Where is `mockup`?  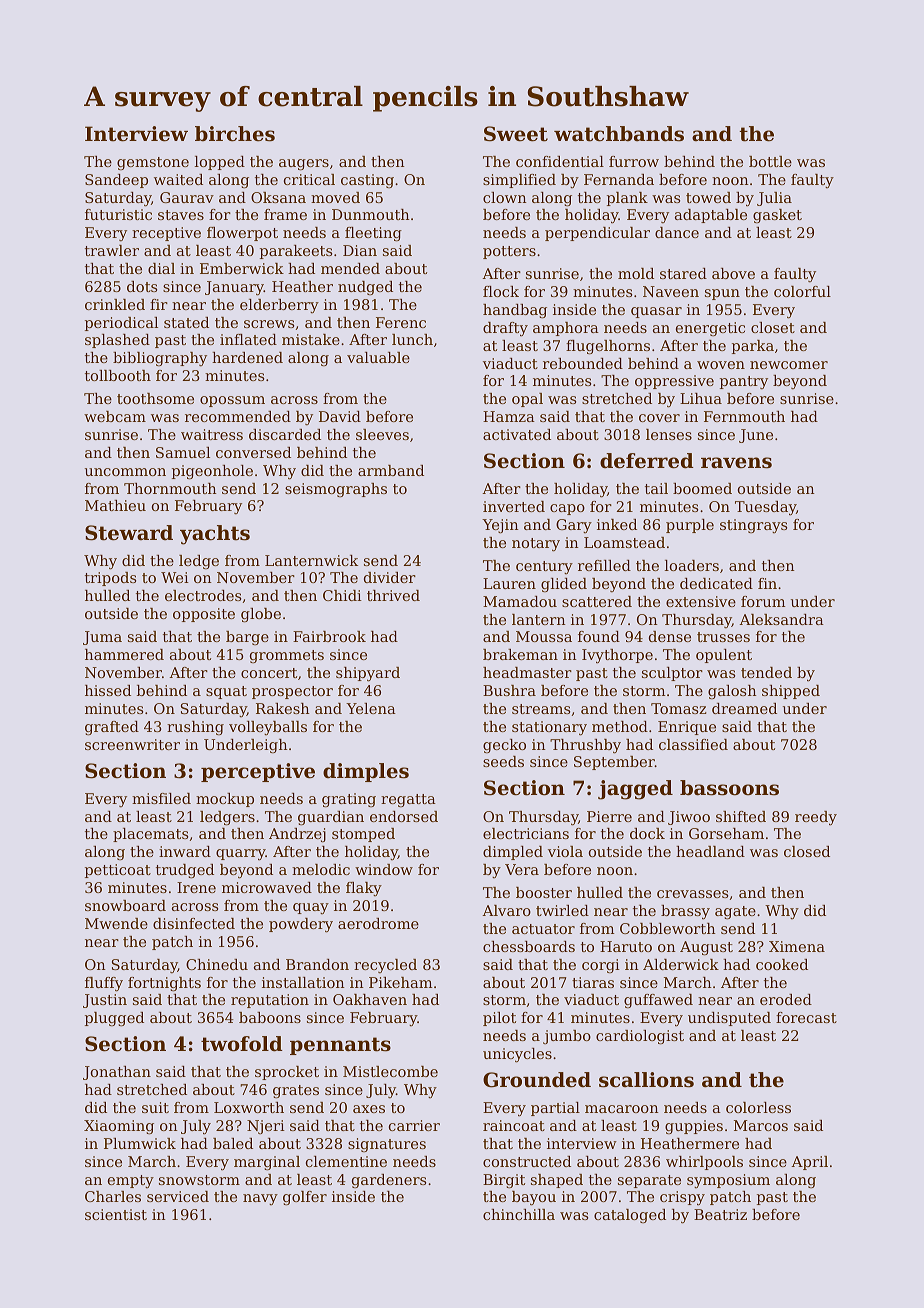
mockup is located at coordinates (225, 800).
